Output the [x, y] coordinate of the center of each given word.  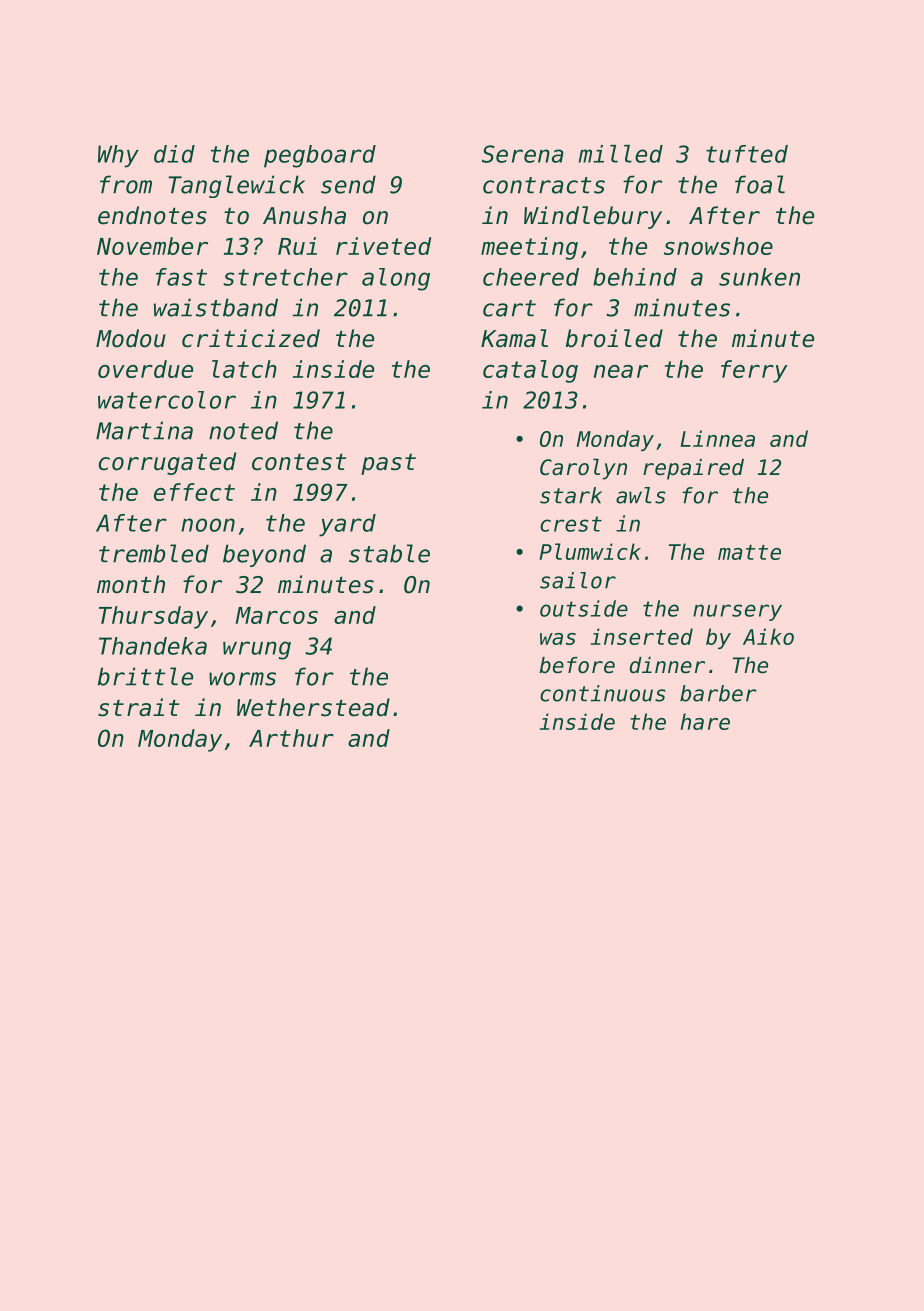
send [348, 184]
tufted [747, 154]
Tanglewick [236, 186]
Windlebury [593, 217]
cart [509, 308]
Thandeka [153, 646]
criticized [251, 338]
